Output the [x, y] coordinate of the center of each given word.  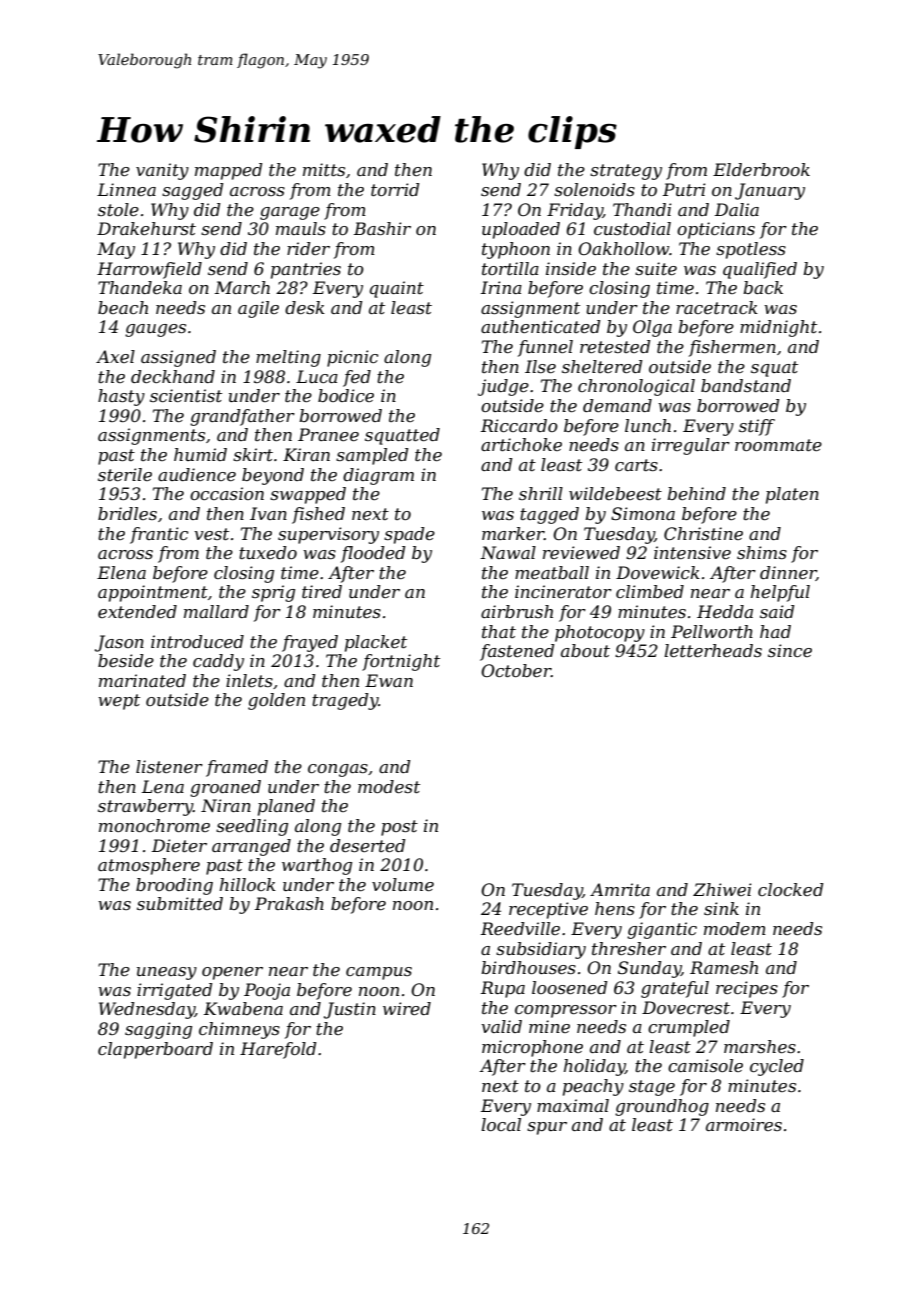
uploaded [521, 230]
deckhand [173, 376]
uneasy [167, 973]
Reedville [520, 928]
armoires [744, 1124]
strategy [626, 172]
